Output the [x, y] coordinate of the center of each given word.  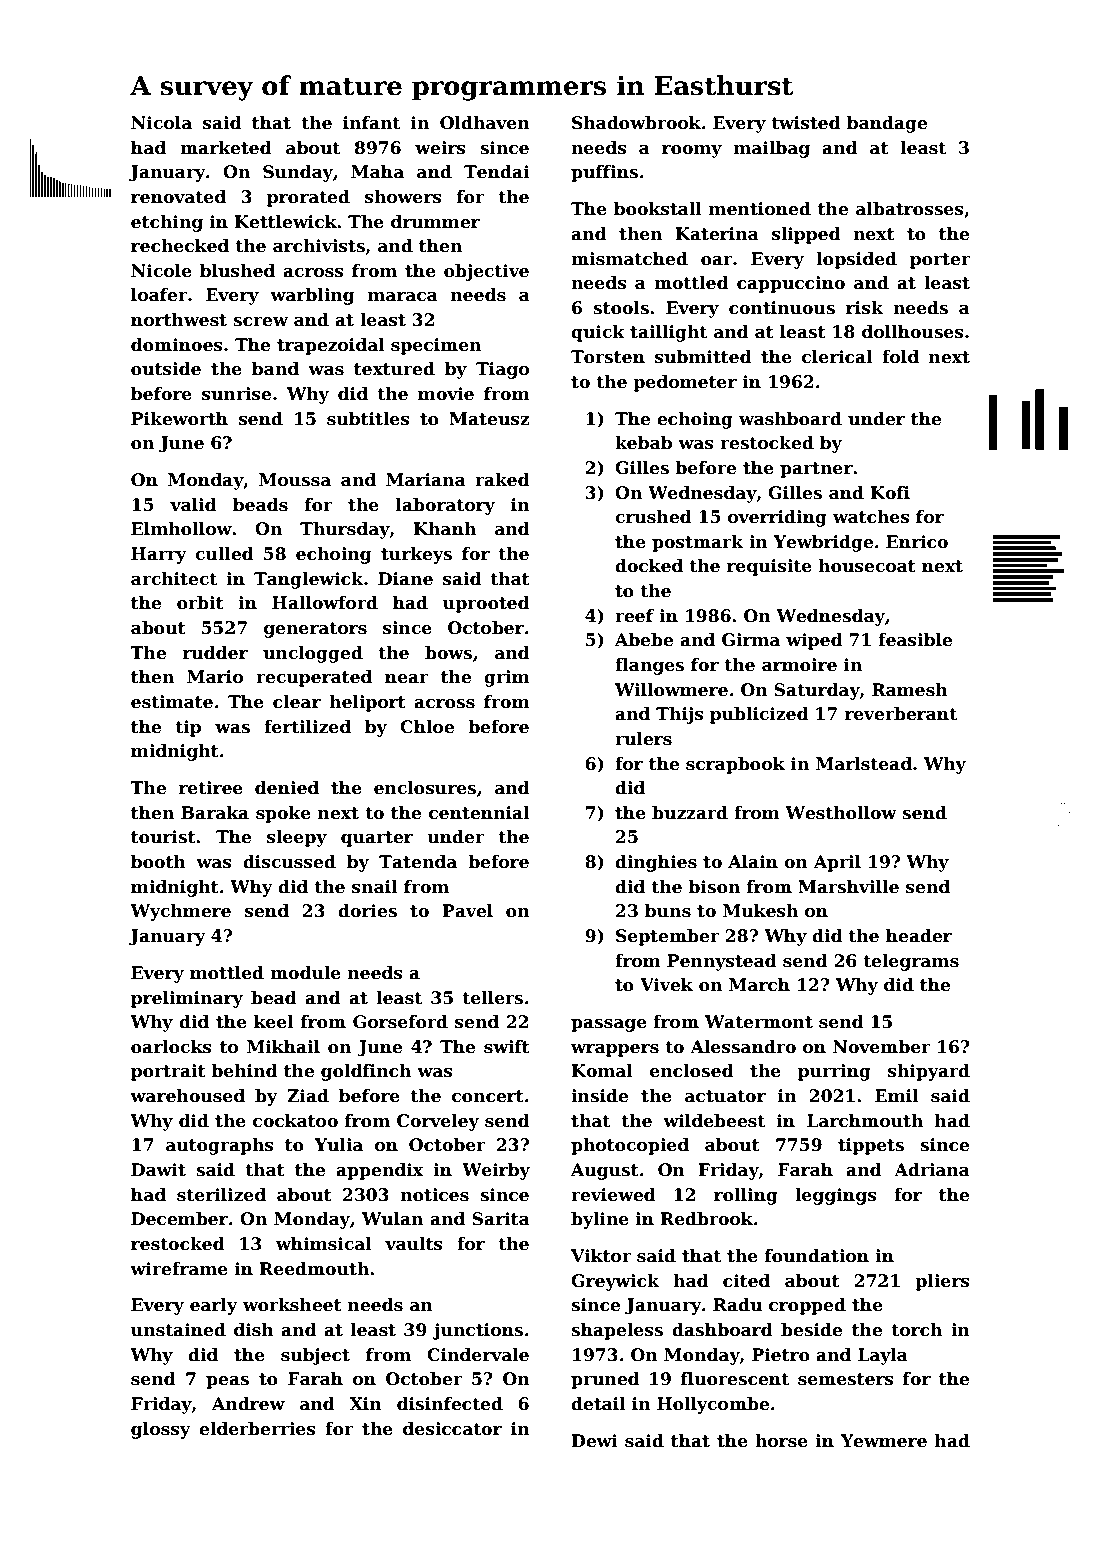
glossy [161, 1430]
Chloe [427, 727]
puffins [604, 173]
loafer [159, 295]
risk [864, 308]
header [919, 936]
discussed [289, 862]
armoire [799, 665]
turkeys [416, 555]
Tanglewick [308, 580]
